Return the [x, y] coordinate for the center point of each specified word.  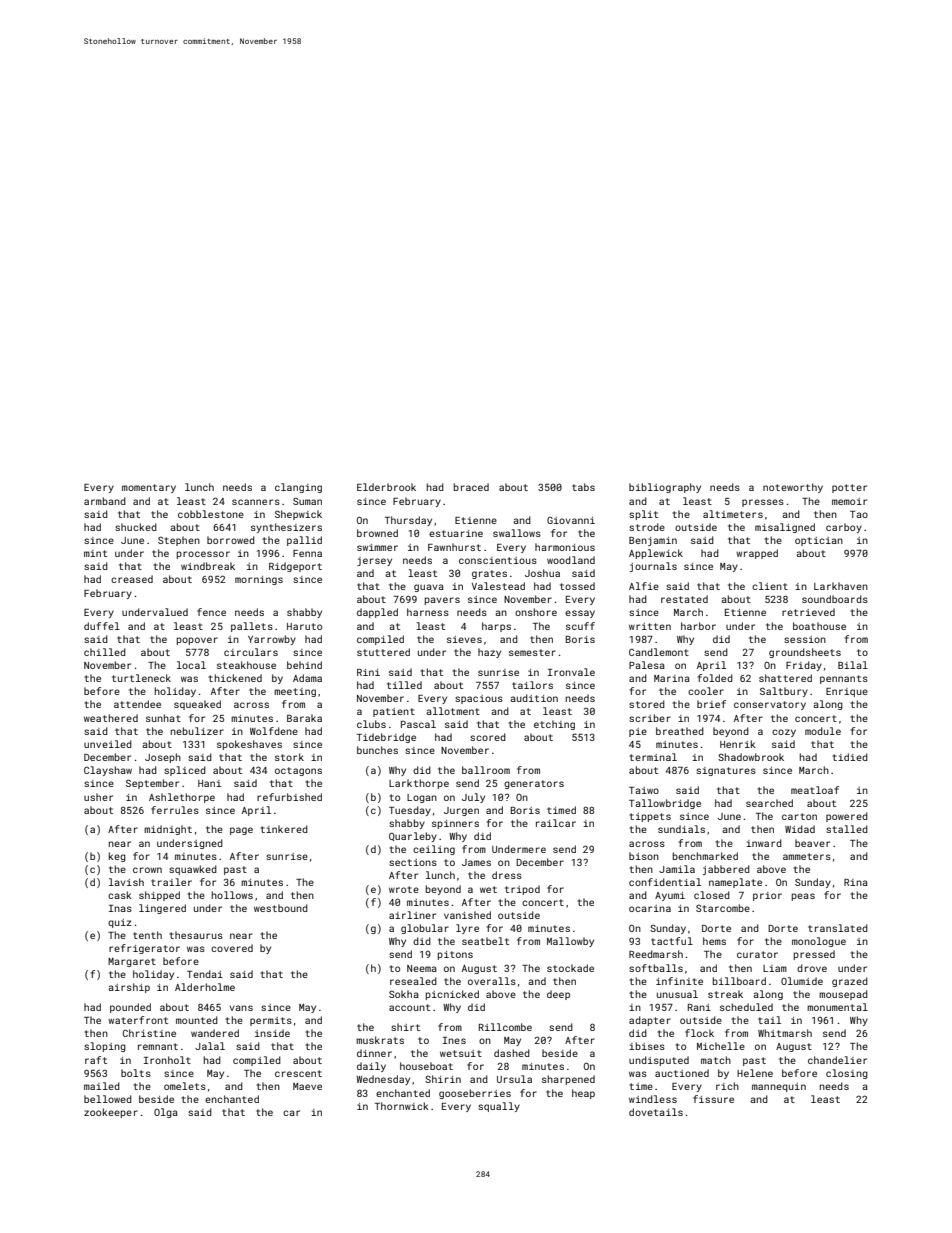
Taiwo [644, 790]
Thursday [408, 521]
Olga [166, 1113]
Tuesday [410, 811]
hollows [232, 895]
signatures [726, 771]
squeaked [197, 705]
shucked [136, 527]
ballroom [486, 770]
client [770, 586]
